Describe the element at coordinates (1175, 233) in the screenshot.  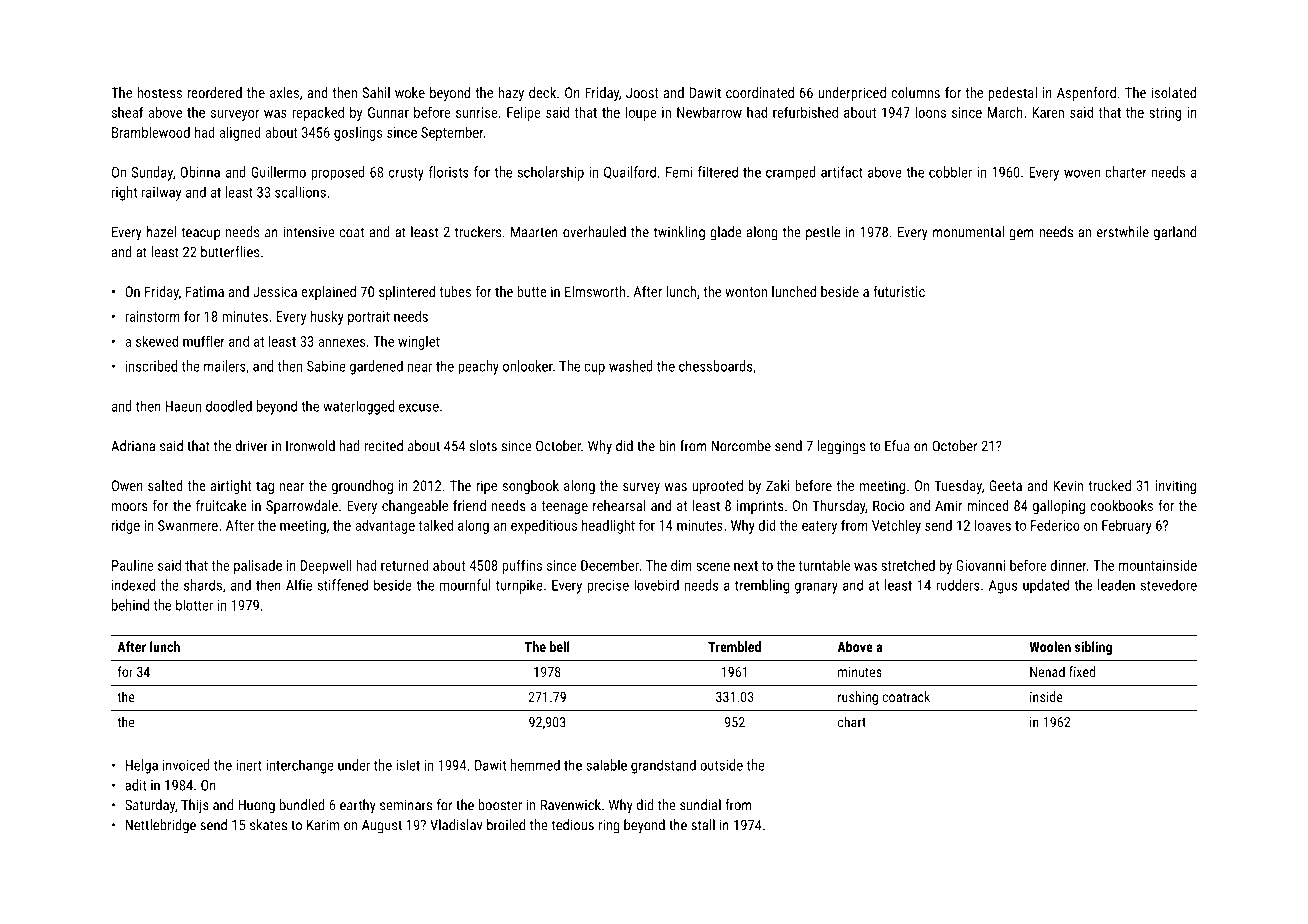
I see `garland` at that location.
